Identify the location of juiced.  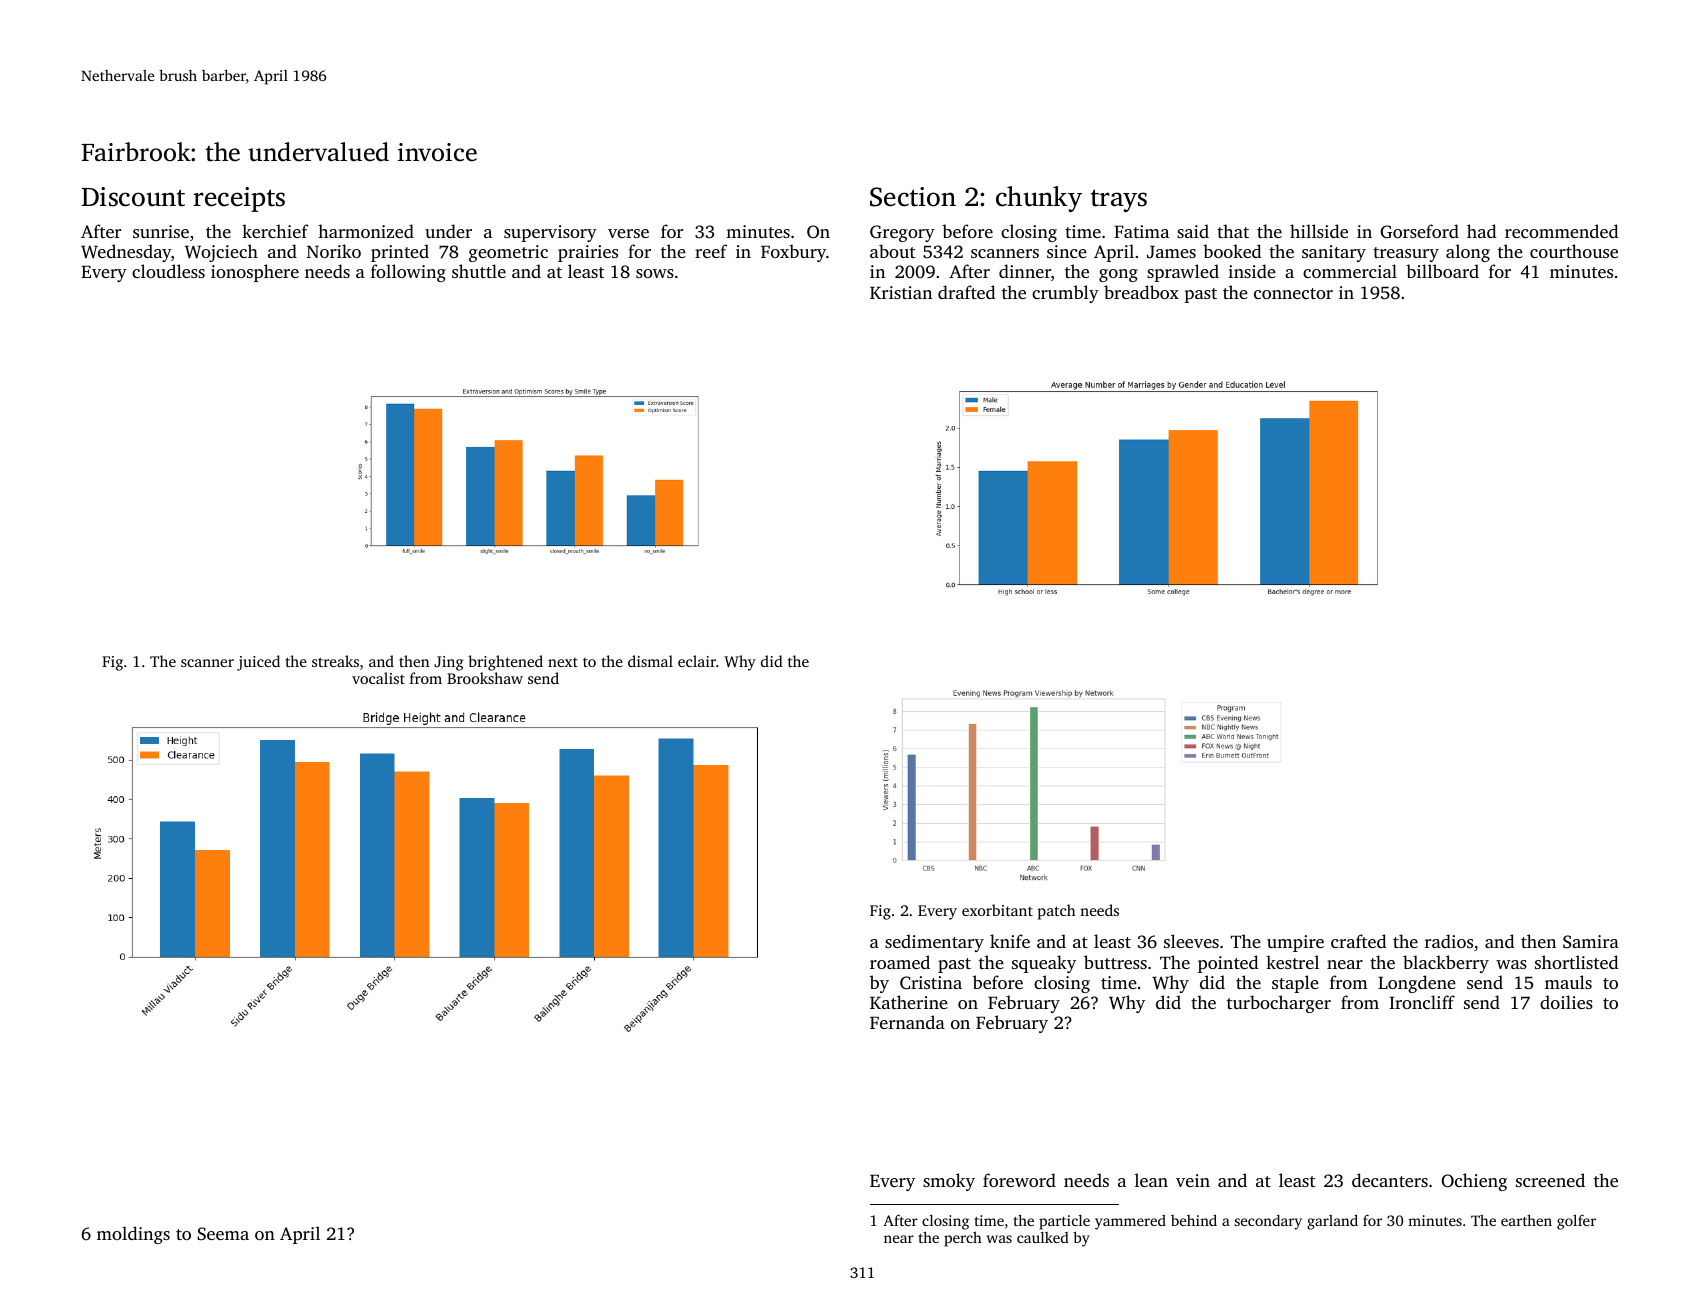
(258, 663).
